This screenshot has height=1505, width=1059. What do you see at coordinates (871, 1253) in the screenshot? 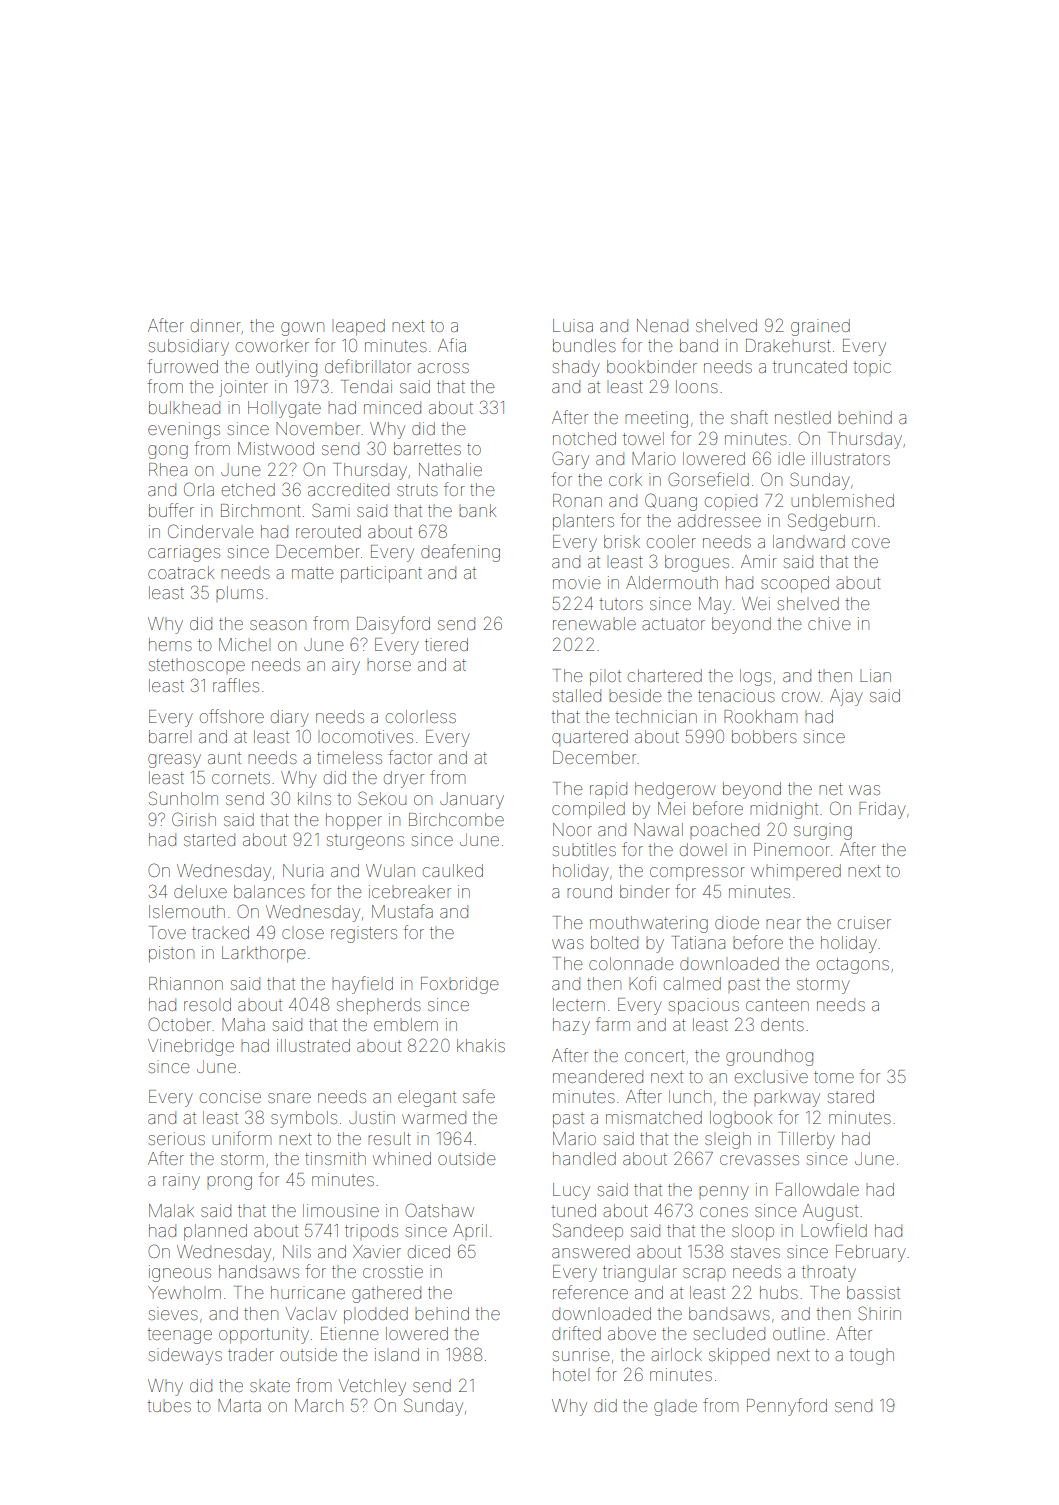
I see `February` at bounding box center [871, 1253].
